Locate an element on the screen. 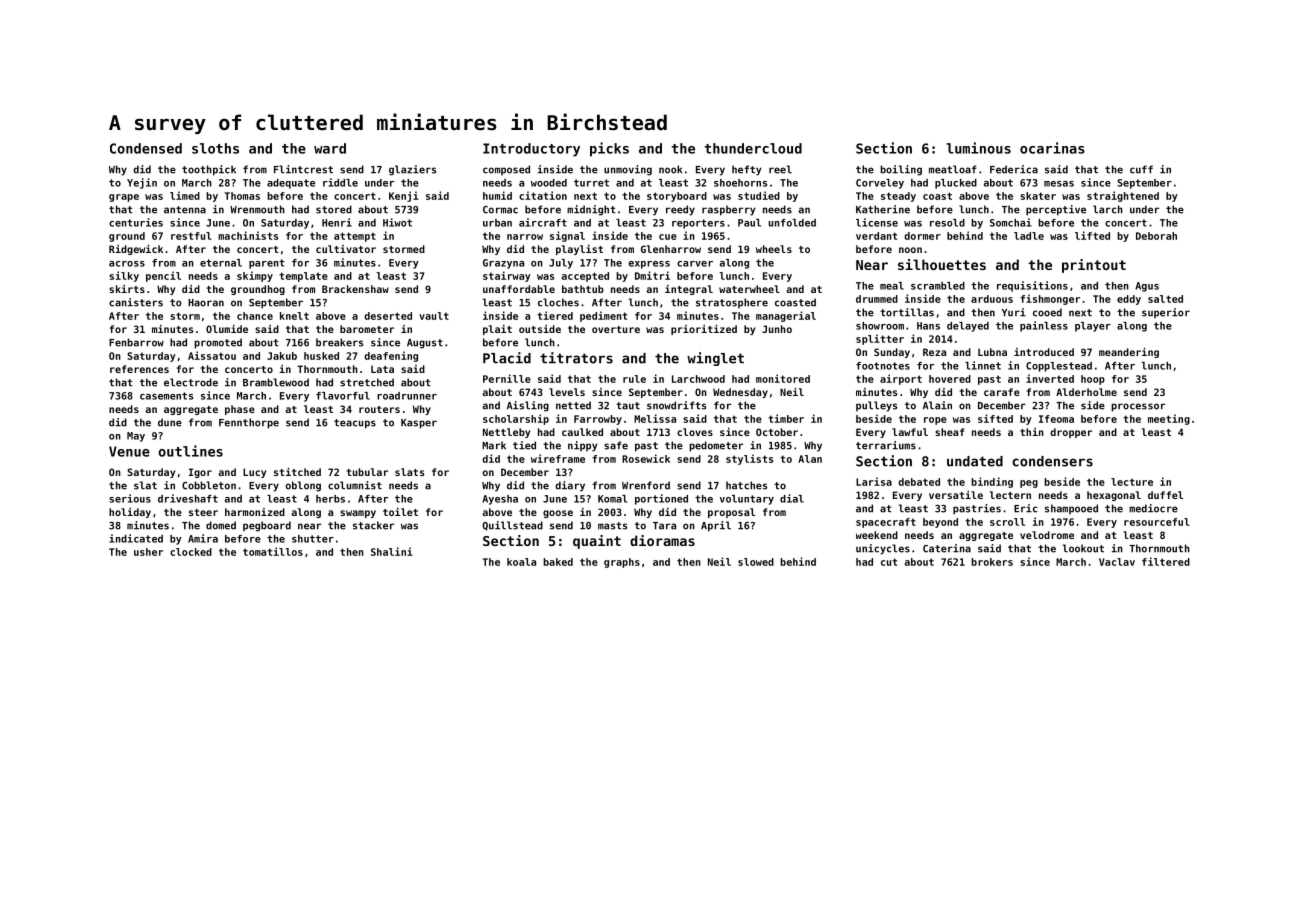 The height and width of the screenshot is (924, 1308). boiling is located at coordinates (901, 170).
